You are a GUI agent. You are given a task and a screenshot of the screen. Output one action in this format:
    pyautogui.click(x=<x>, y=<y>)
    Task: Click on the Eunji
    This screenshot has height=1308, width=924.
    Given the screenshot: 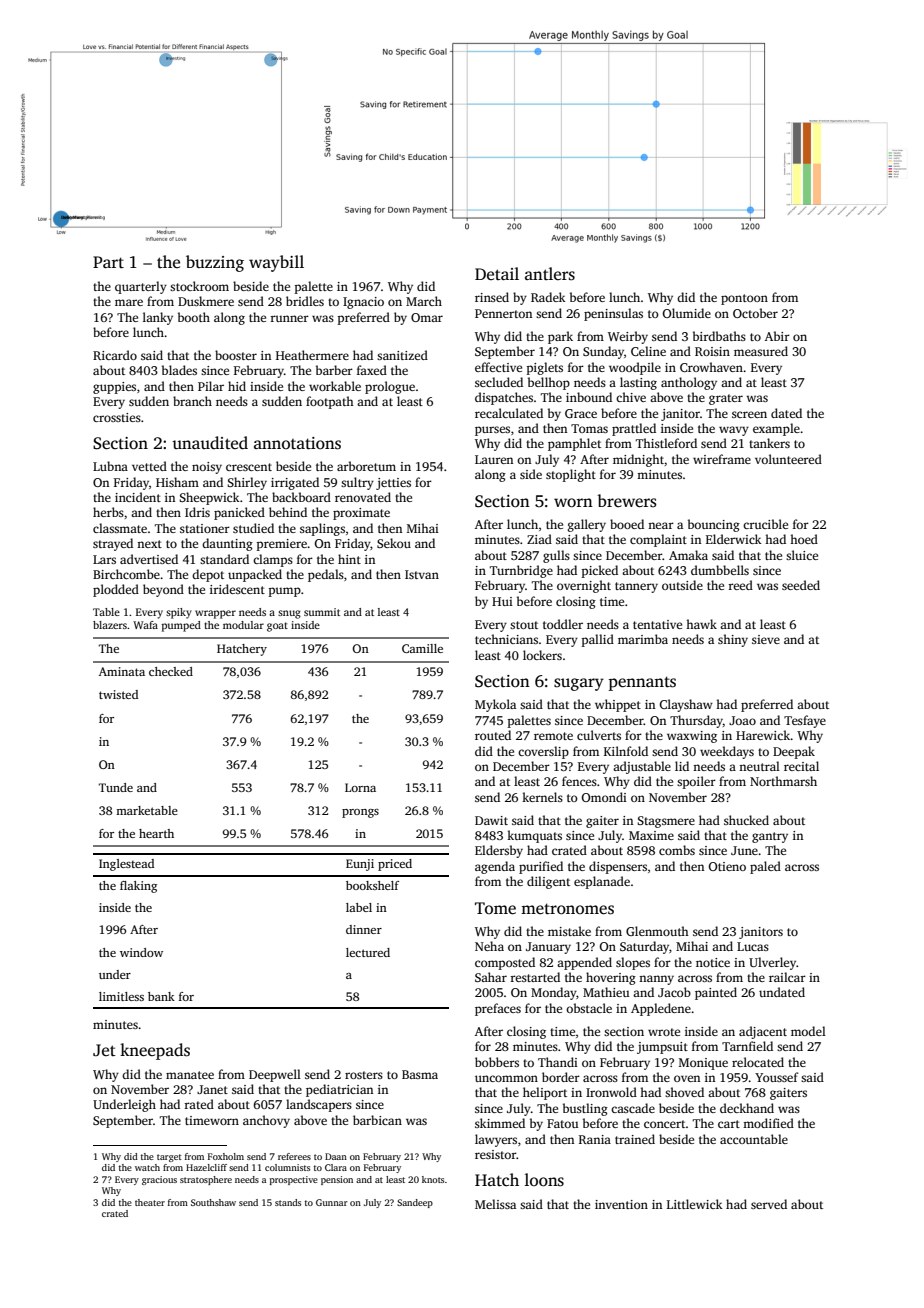 What is the action you would take?
    pyautogui.click(x=360, y=865)
